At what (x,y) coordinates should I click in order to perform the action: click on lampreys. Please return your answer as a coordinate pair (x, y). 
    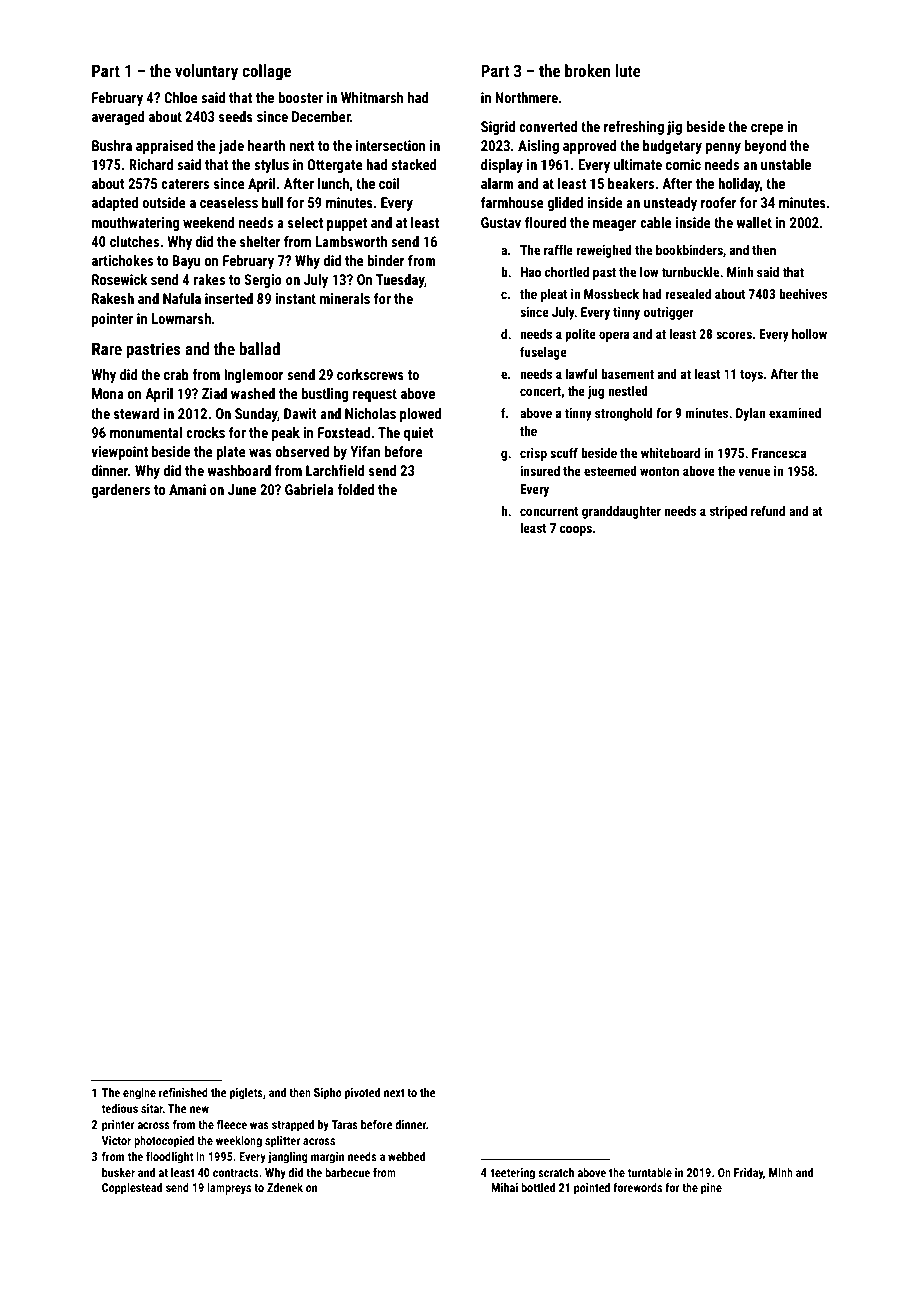
    Looking at the image, I should click on (229, 1189).
